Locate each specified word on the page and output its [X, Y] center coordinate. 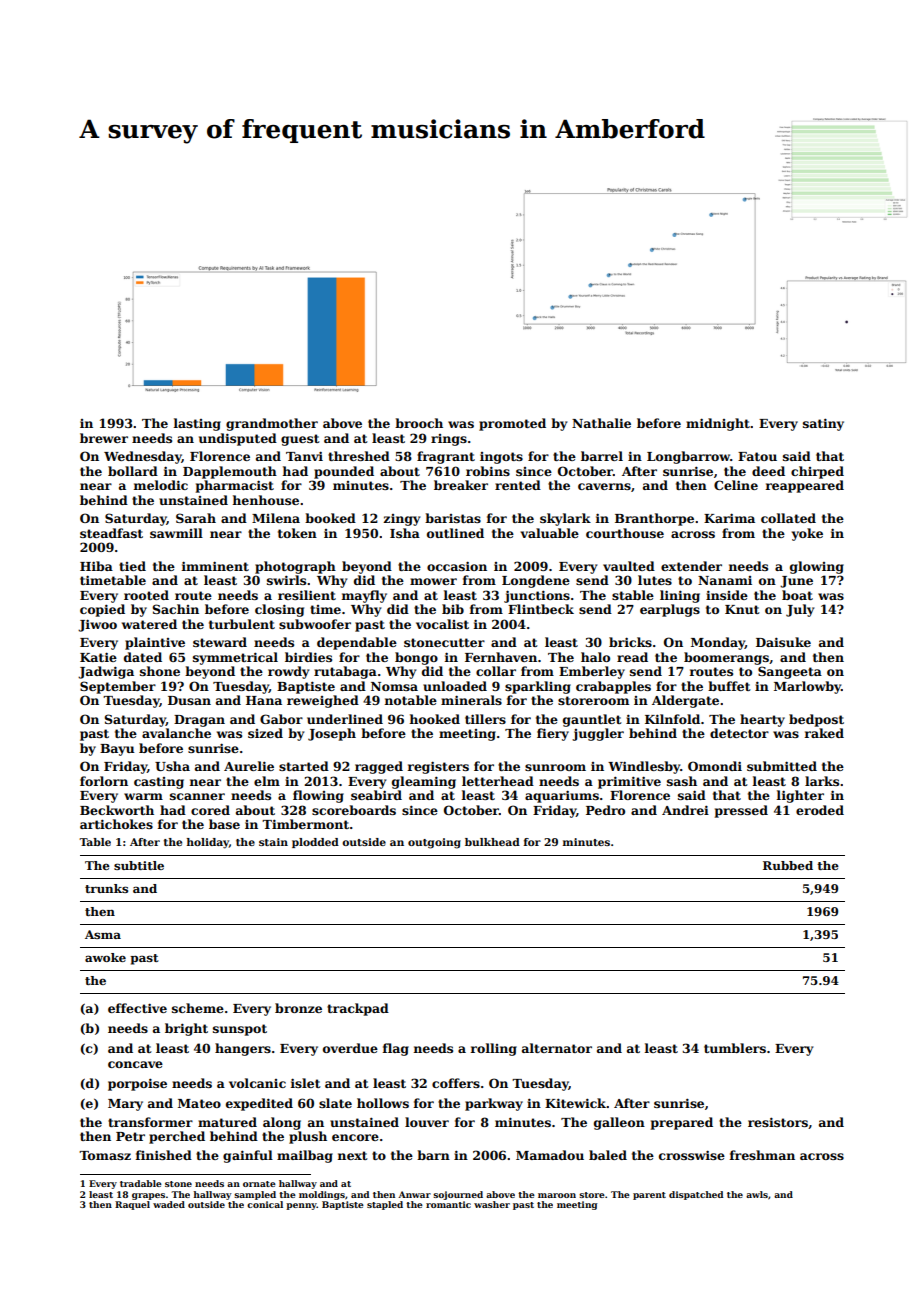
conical [265, 1204]
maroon [557, 1195]
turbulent [242, 624]
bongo [416, 658]
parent [649, 1196]
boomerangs [726, 658]
